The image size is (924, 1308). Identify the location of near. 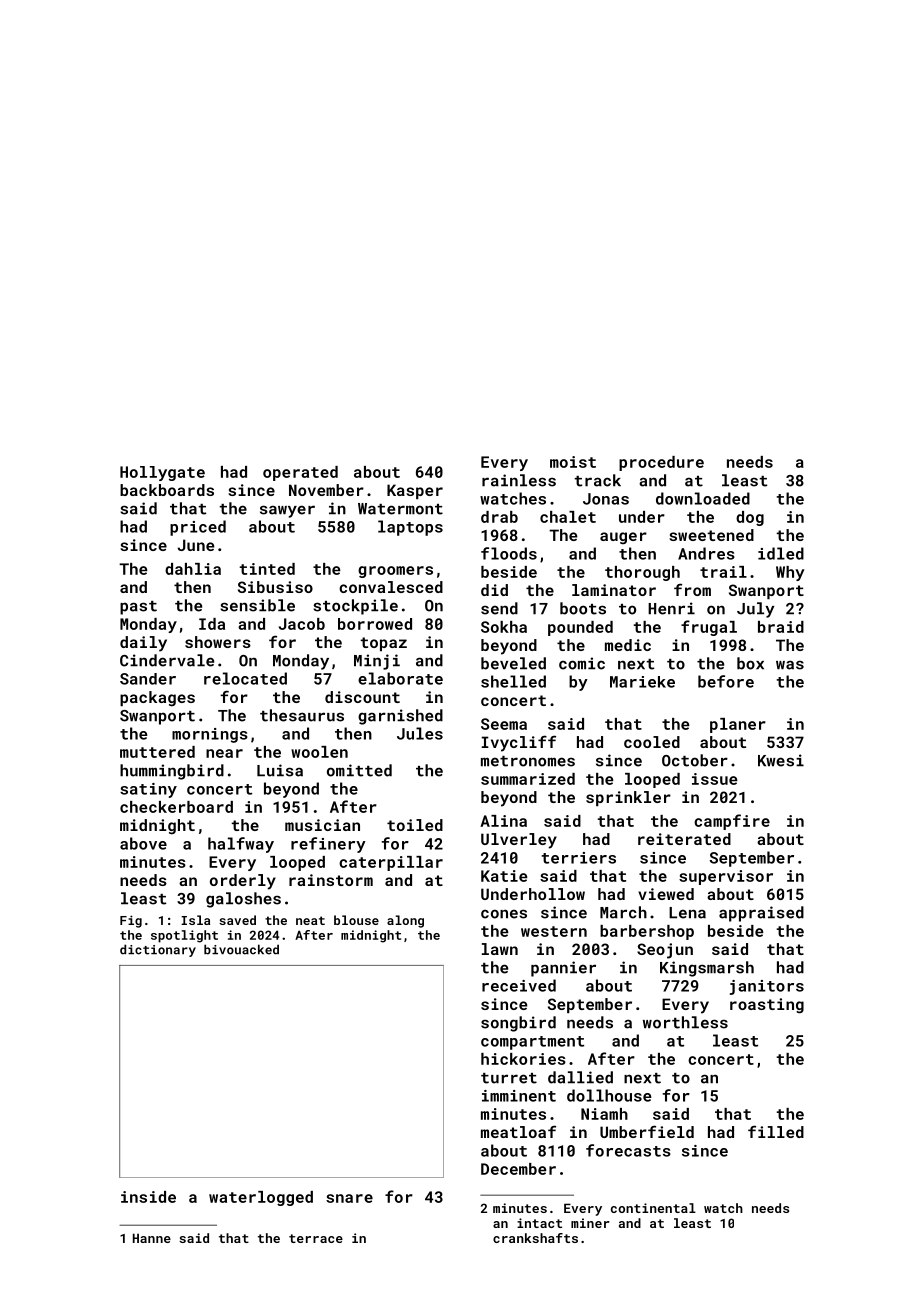
(224, 753).
